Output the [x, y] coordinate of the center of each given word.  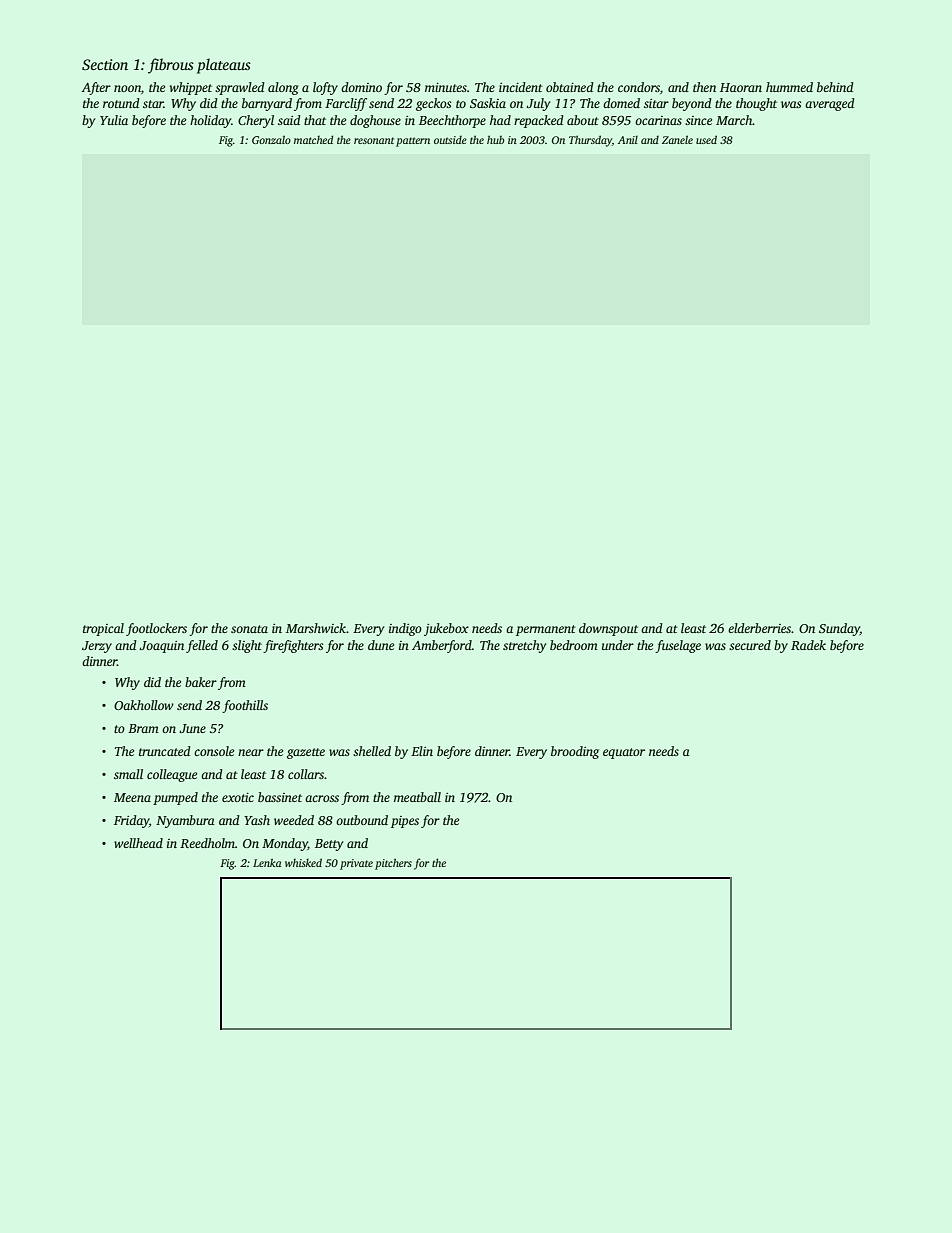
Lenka [267, 862]
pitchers [393, 864]
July [538, 104]
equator [624, 753]
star [153, 104]
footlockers [156, 629]
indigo [405, 629]
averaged [830, 104]
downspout [608, 629]
